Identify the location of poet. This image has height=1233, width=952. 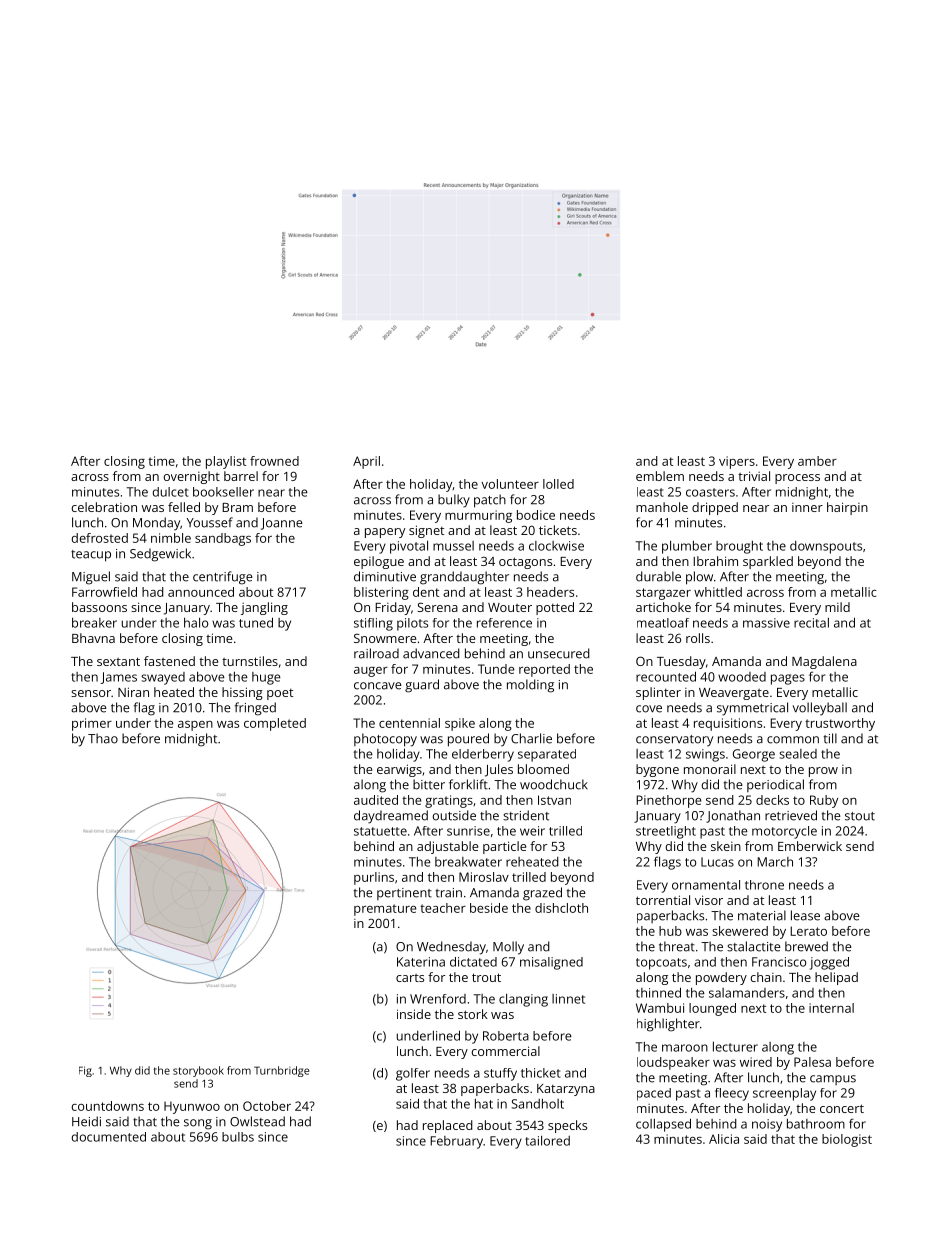
(280, 694).
